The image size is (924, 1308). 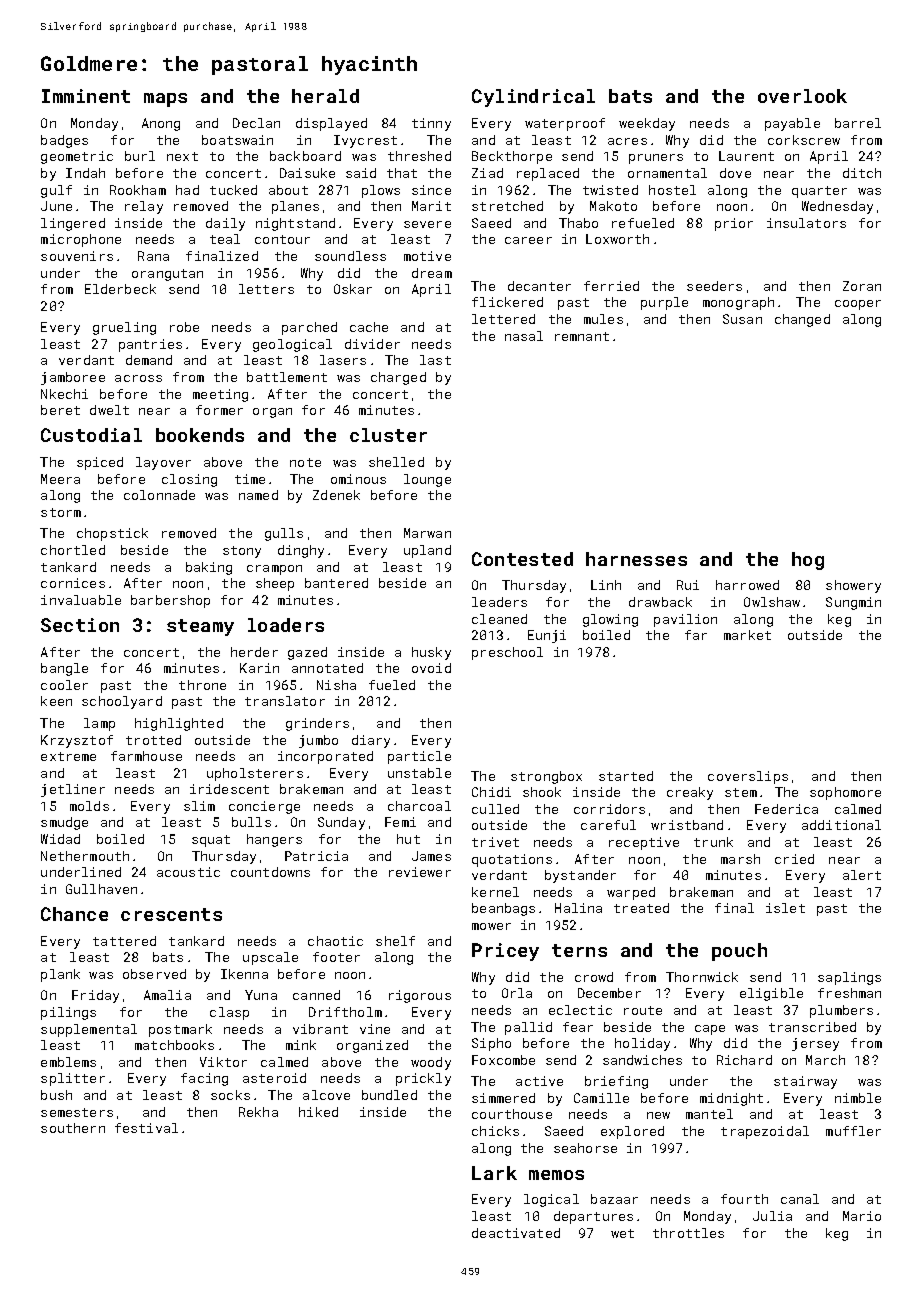 What do you see at coordinates (180, 1030) in the screenshot?
I see `postmark` at bounding box center [180, 1030].
